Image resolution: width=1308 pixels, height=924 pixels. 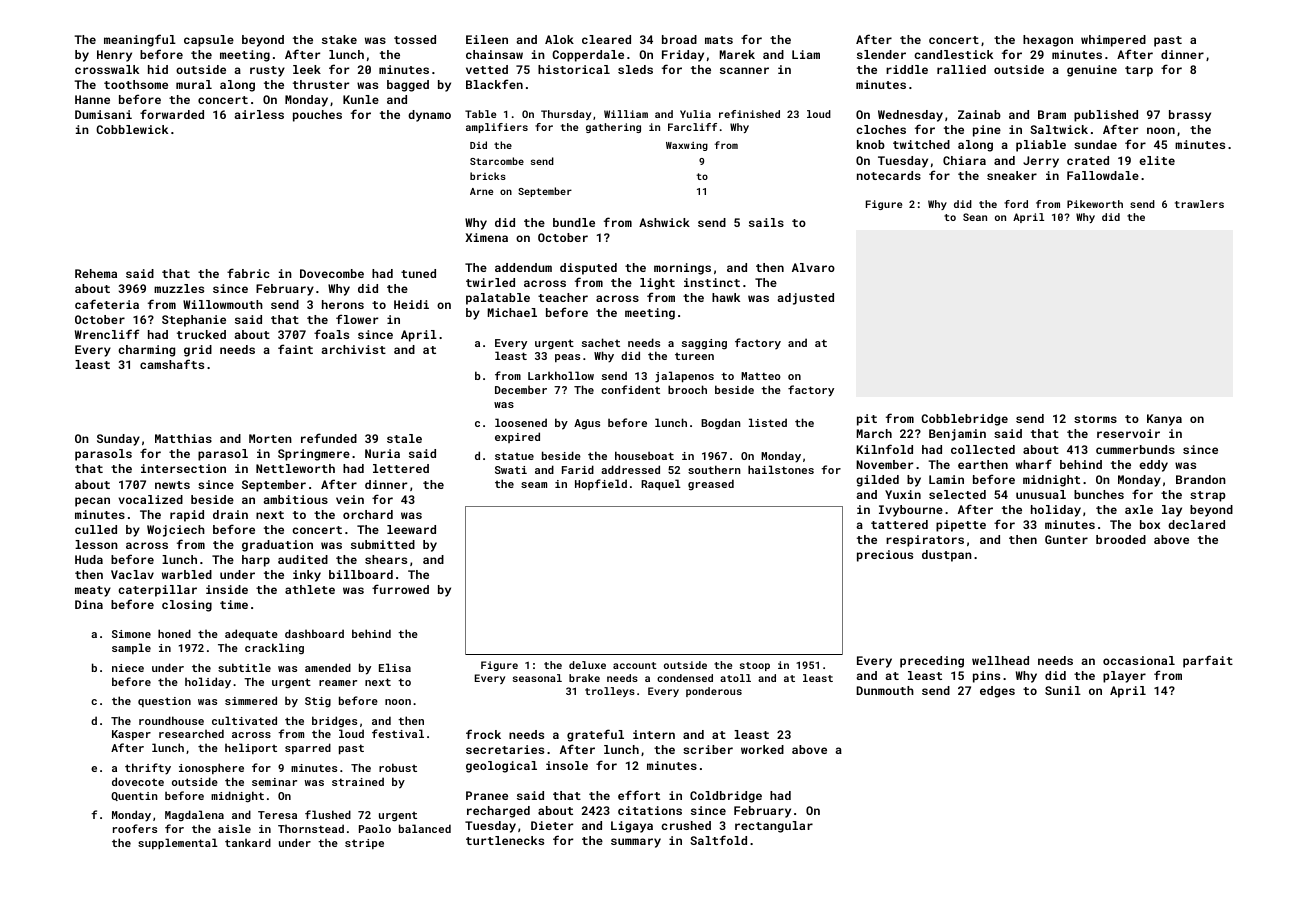 I want to click on archivist, so click(x=353, y=349).
